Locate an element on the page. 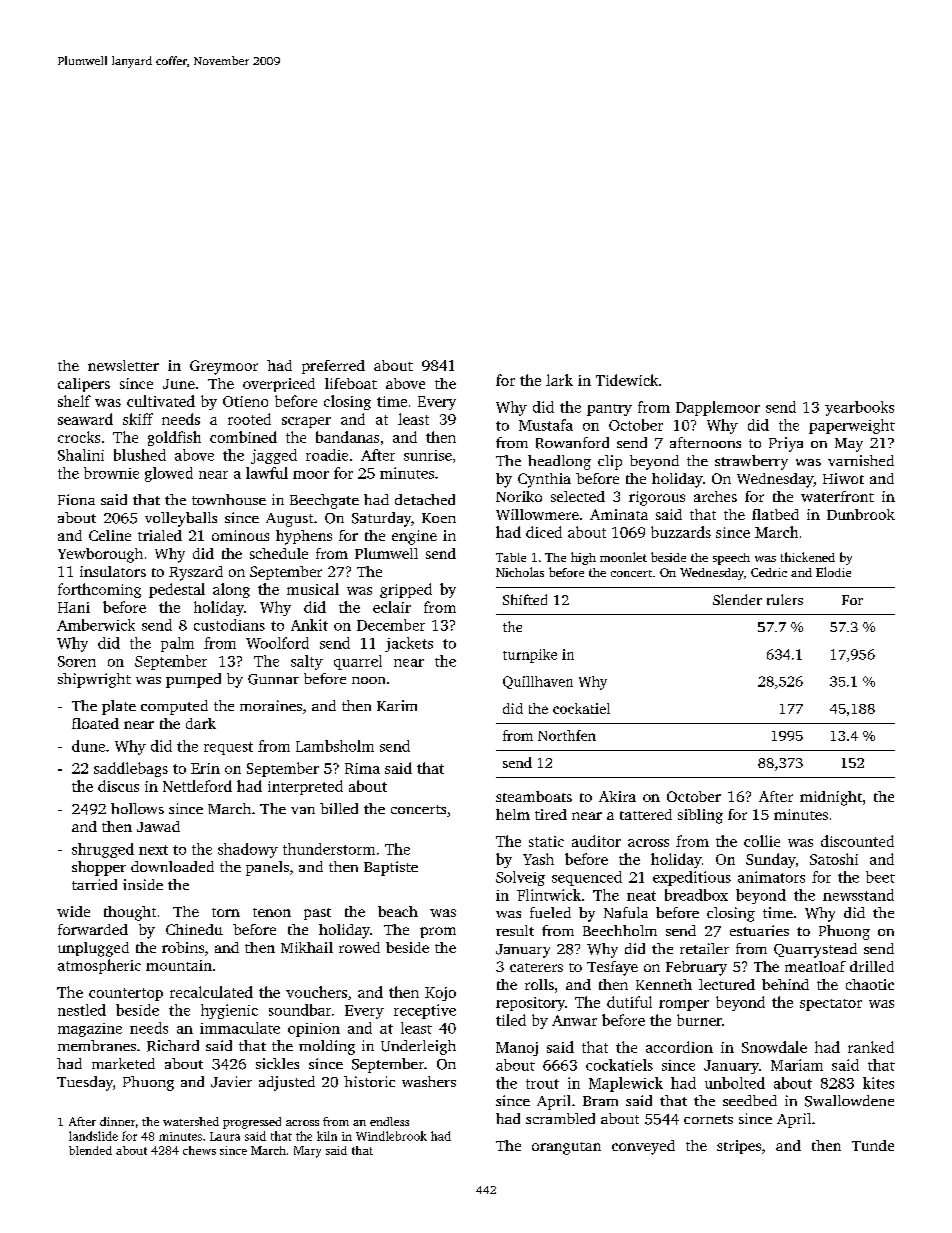  Baptiste is located at coordinates (391, 868).
